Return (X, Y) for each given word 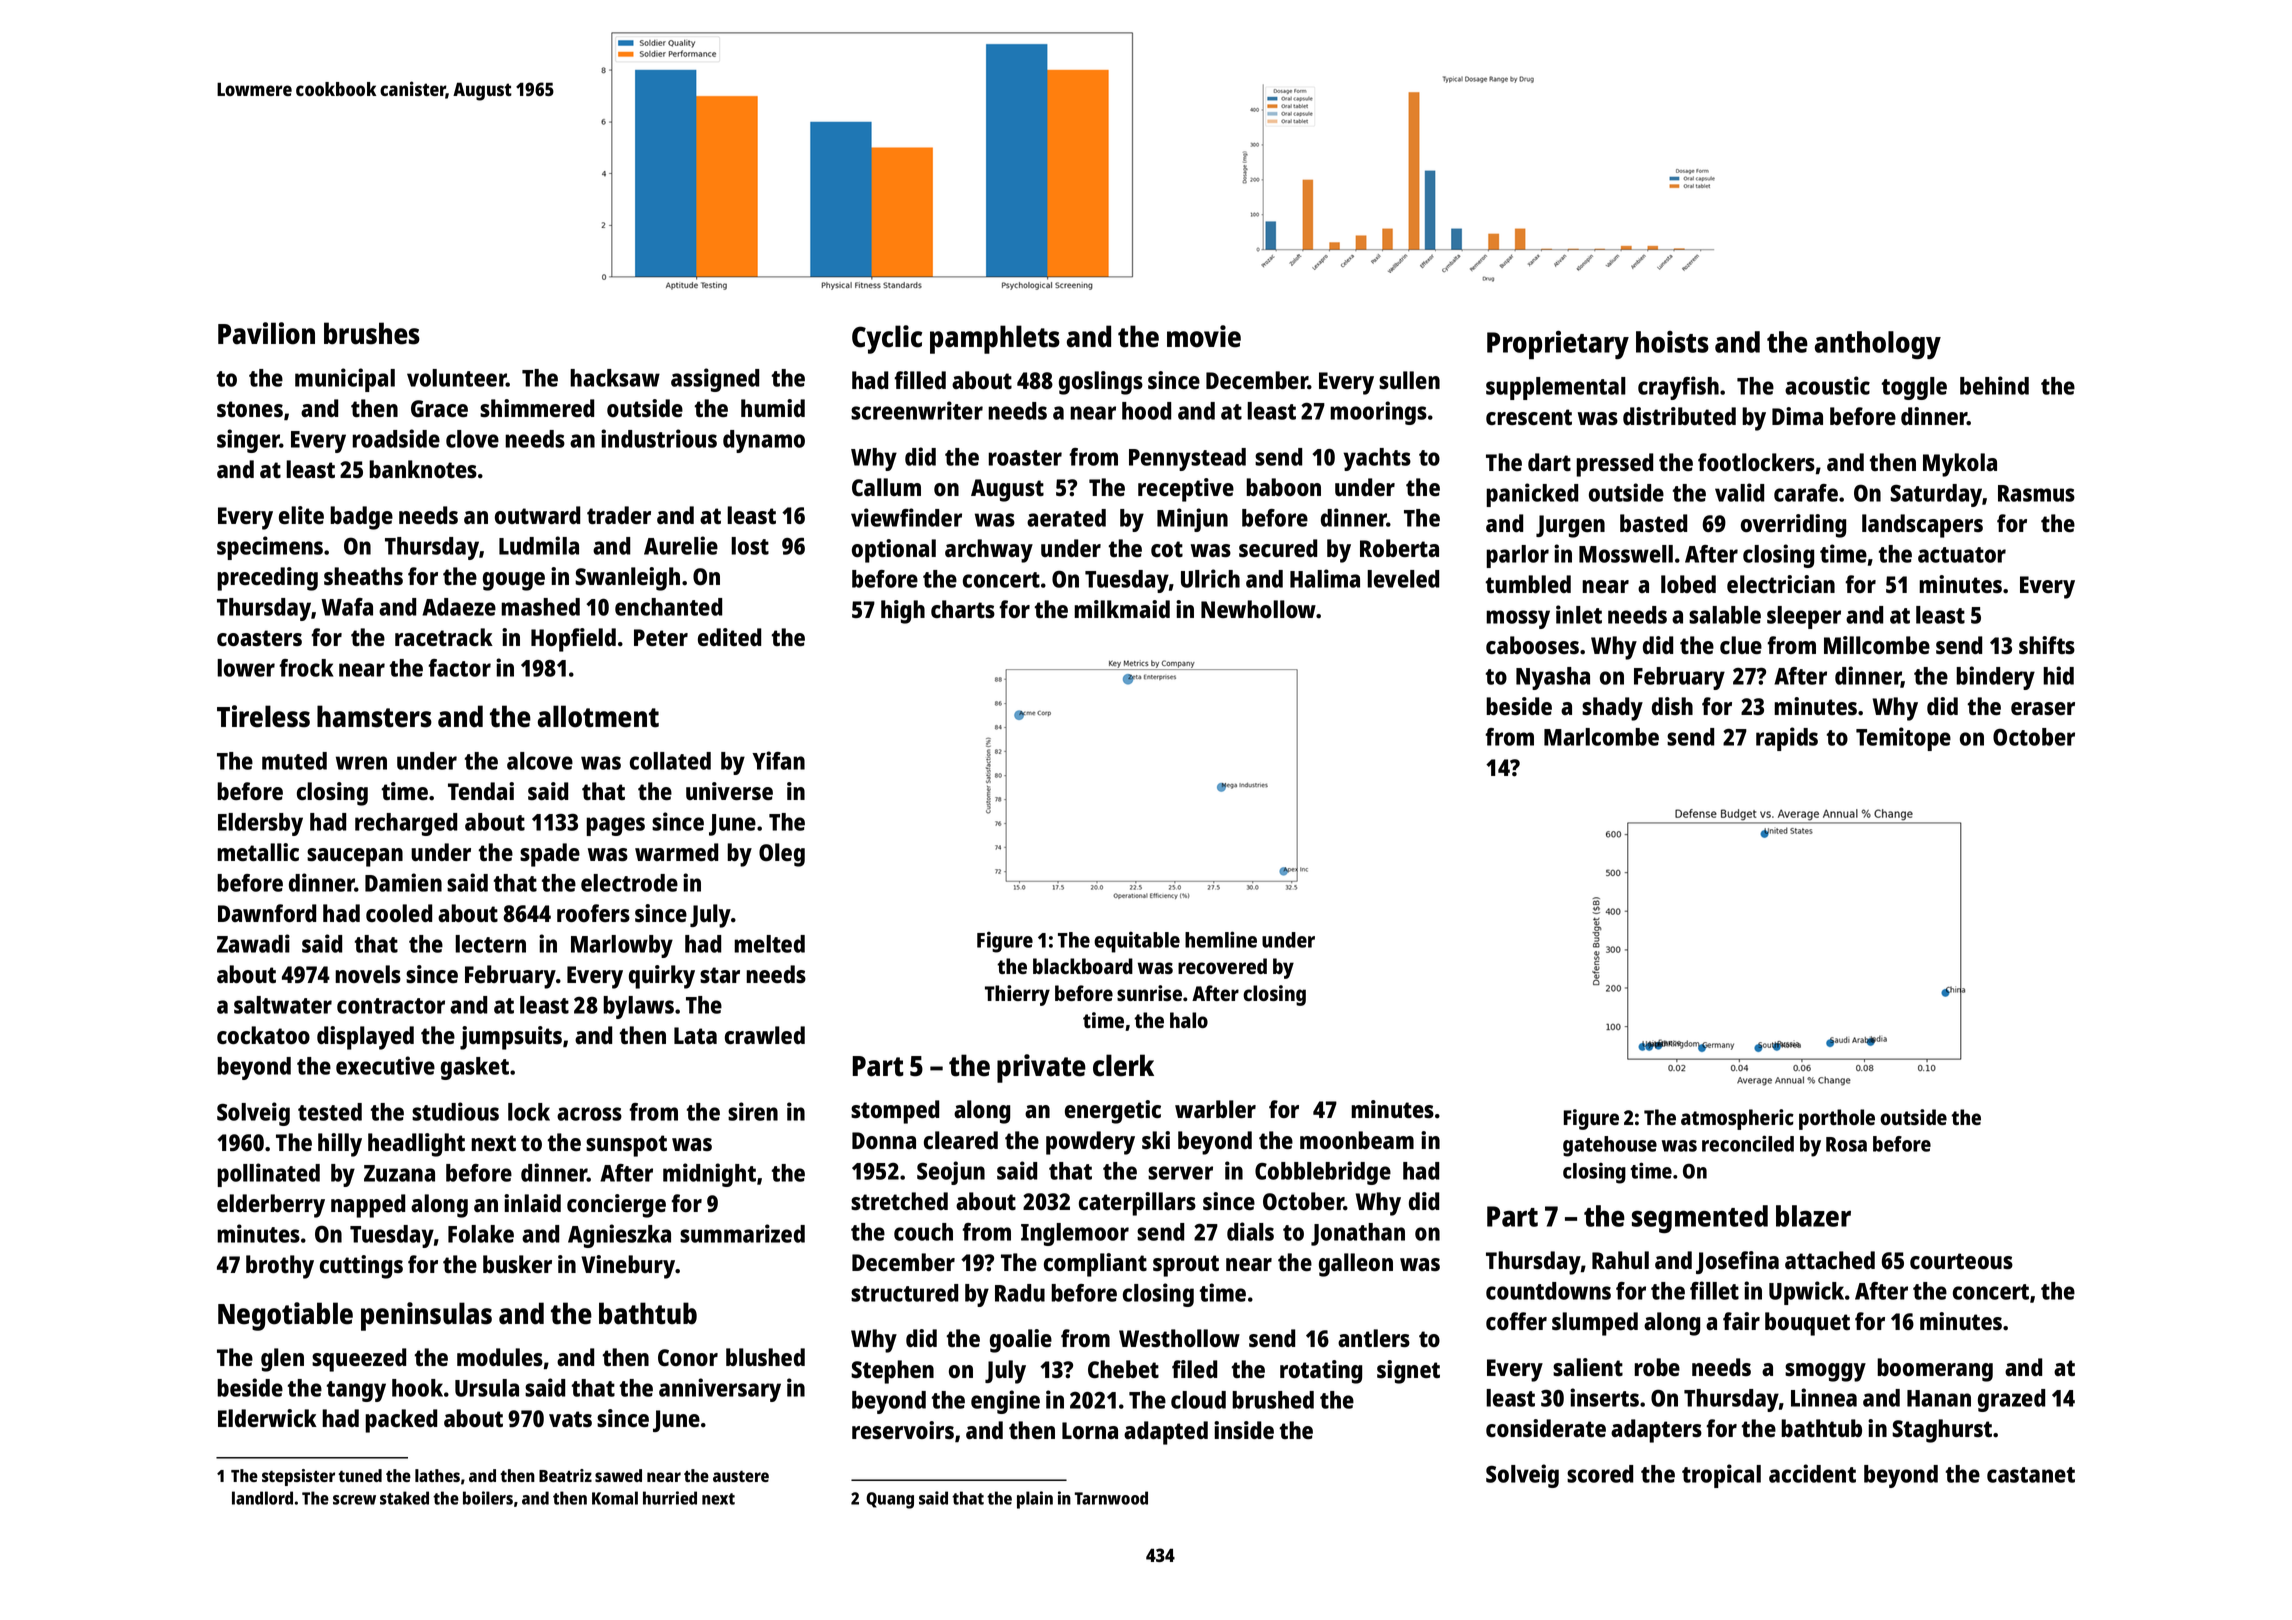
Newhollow (1258, 609)
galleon (1356, 1265)
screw (354, 1500)
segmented (1700, 1219)
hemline (1221, 939)
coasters (259, 638)
